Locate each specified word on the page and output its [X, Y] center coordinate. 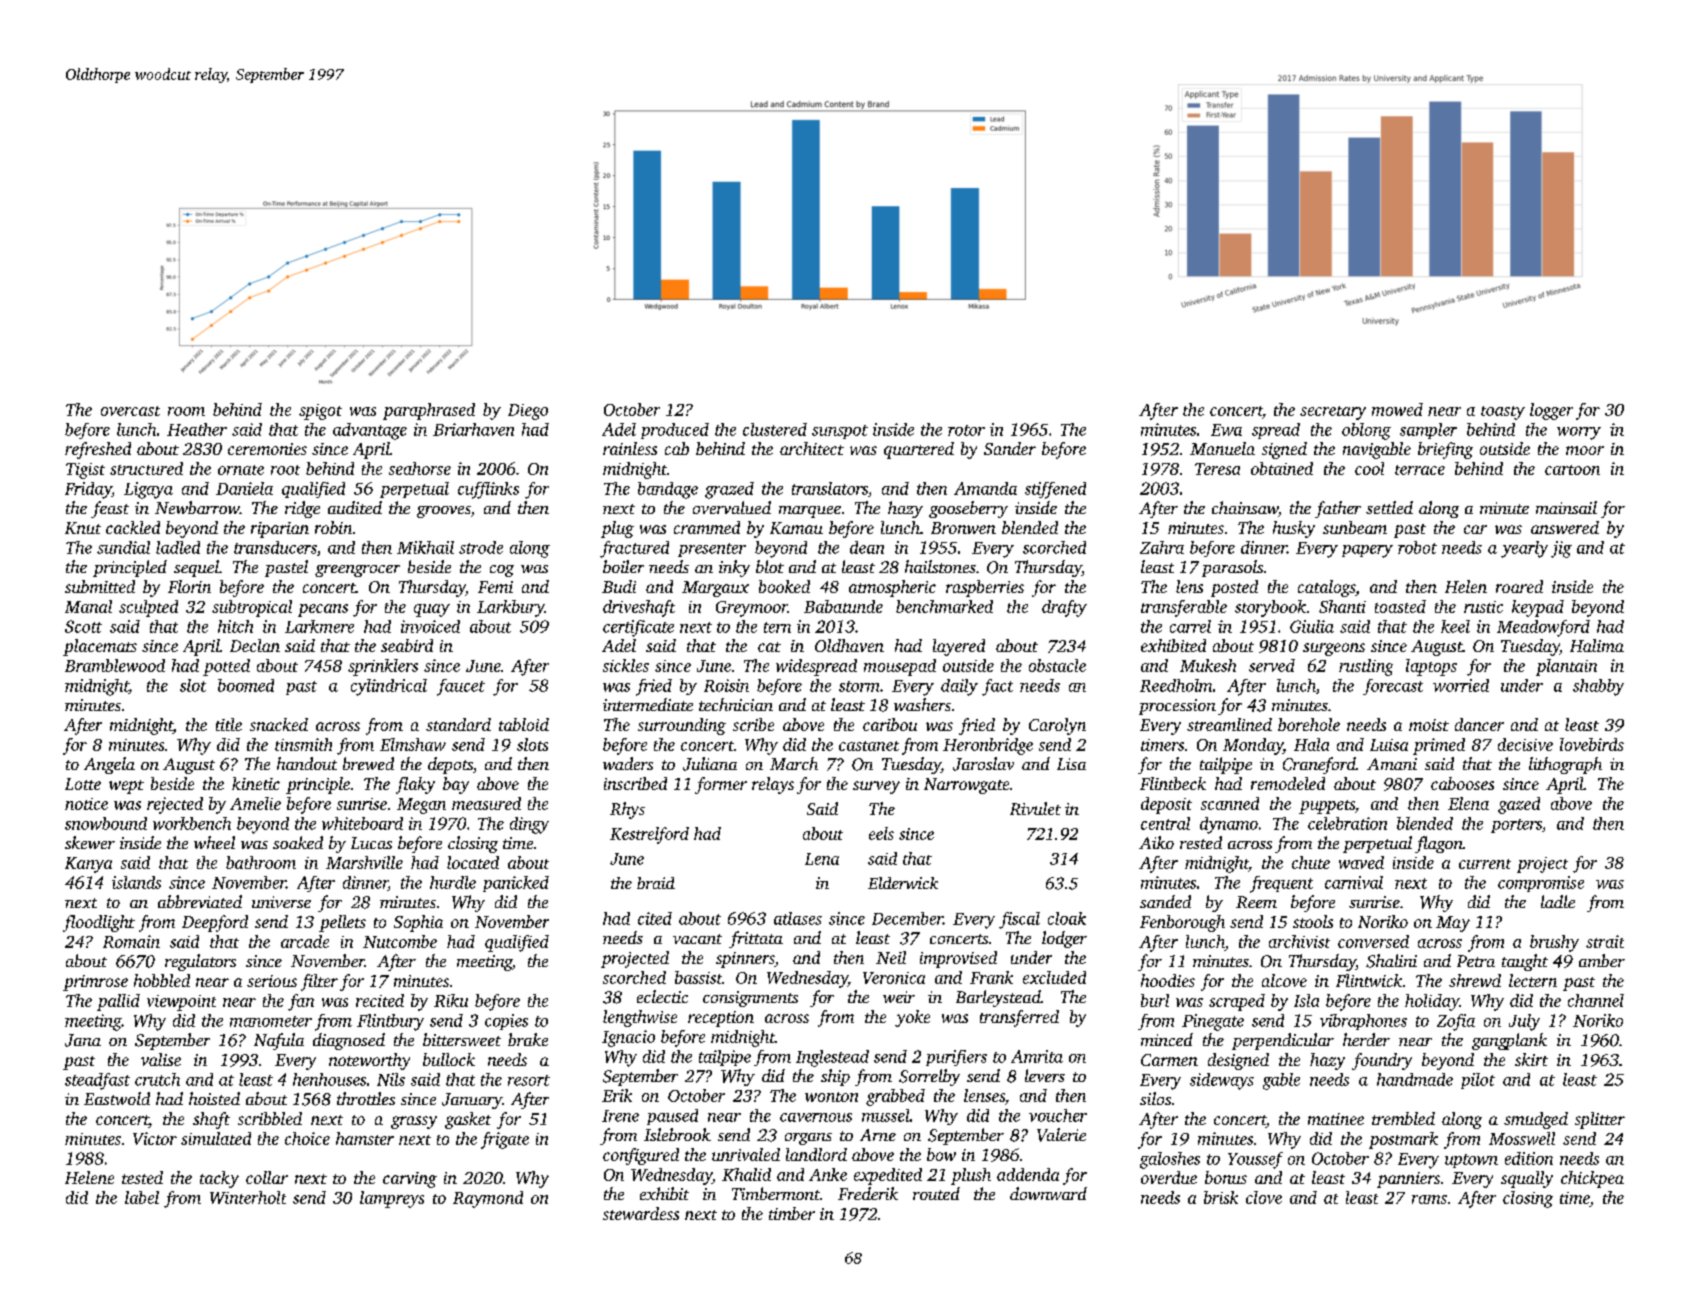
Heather [197, 429]
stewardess [641, 1213]
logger [1551, 411]
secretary [1333, 413]
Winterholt [248, 1197]
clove [1264, 1197]
